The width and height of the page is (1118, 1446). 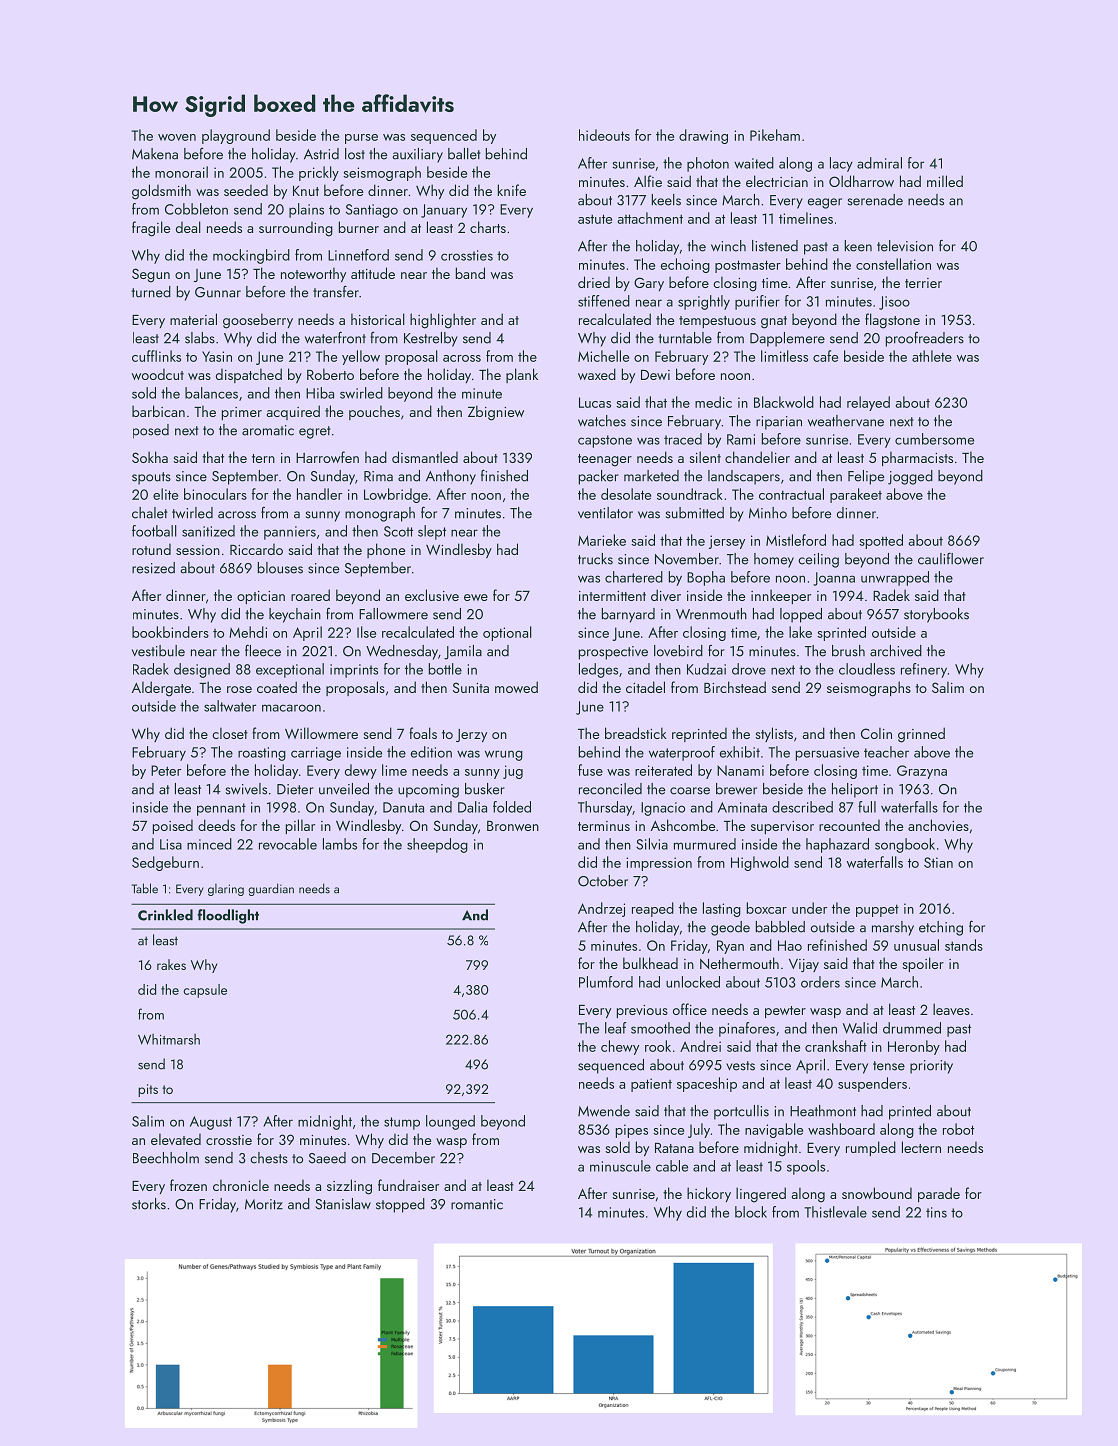 I want to click on athlete, so click(x=932, y=356).
